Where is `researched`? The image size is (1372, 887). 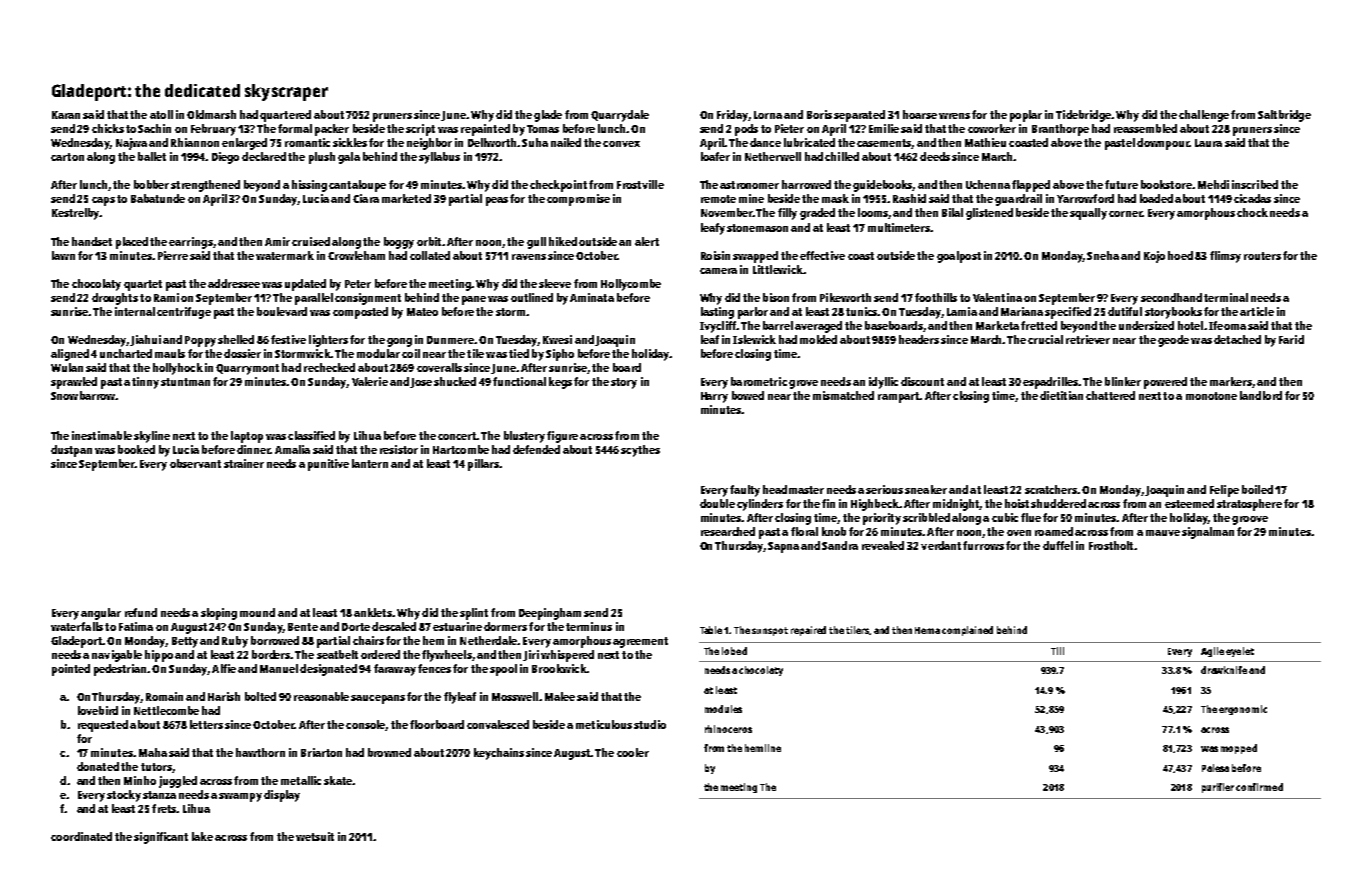 researched is located at coordinates (728, 531).
